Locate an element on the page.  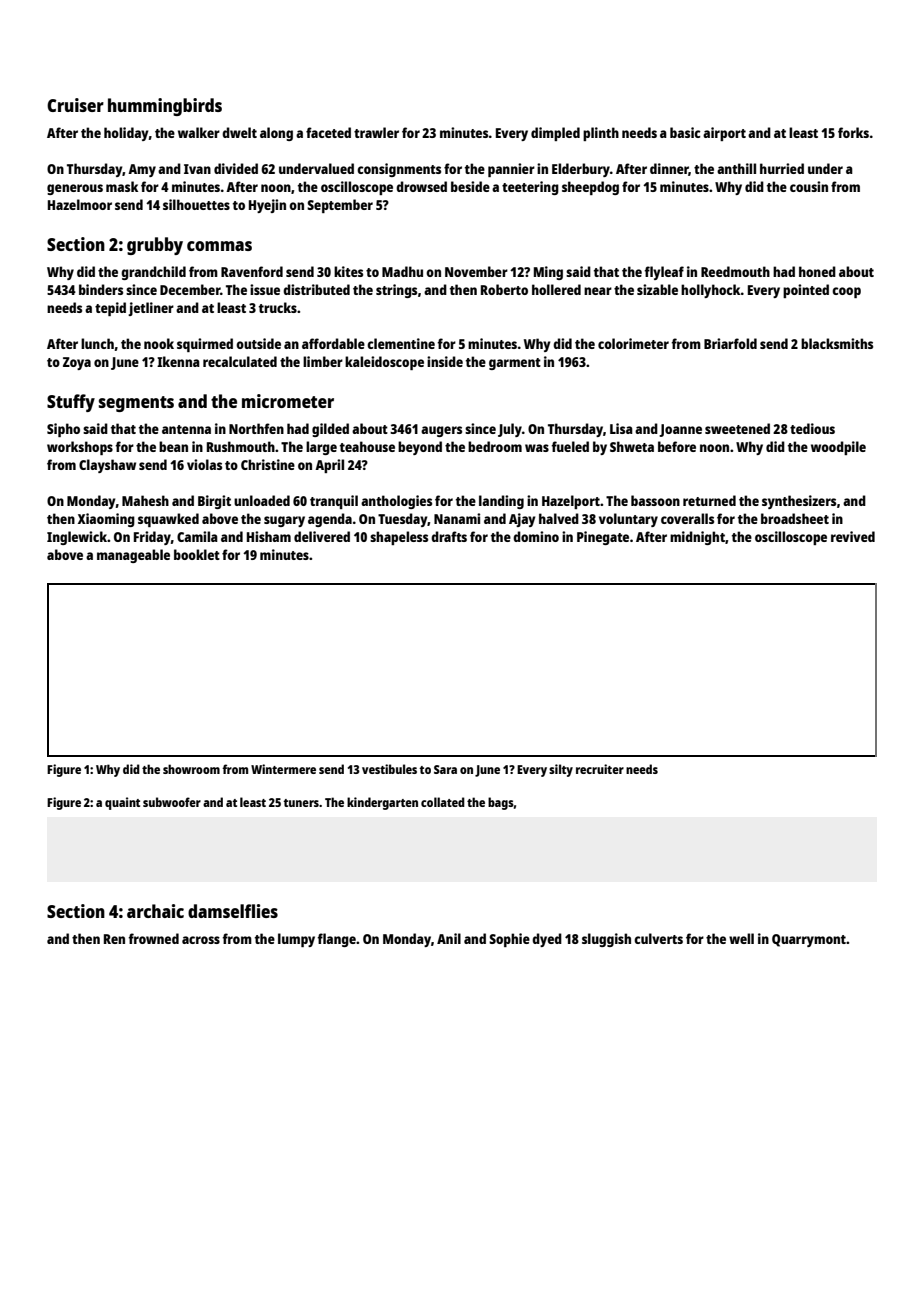
revived is located at coordinates (853, 536).
